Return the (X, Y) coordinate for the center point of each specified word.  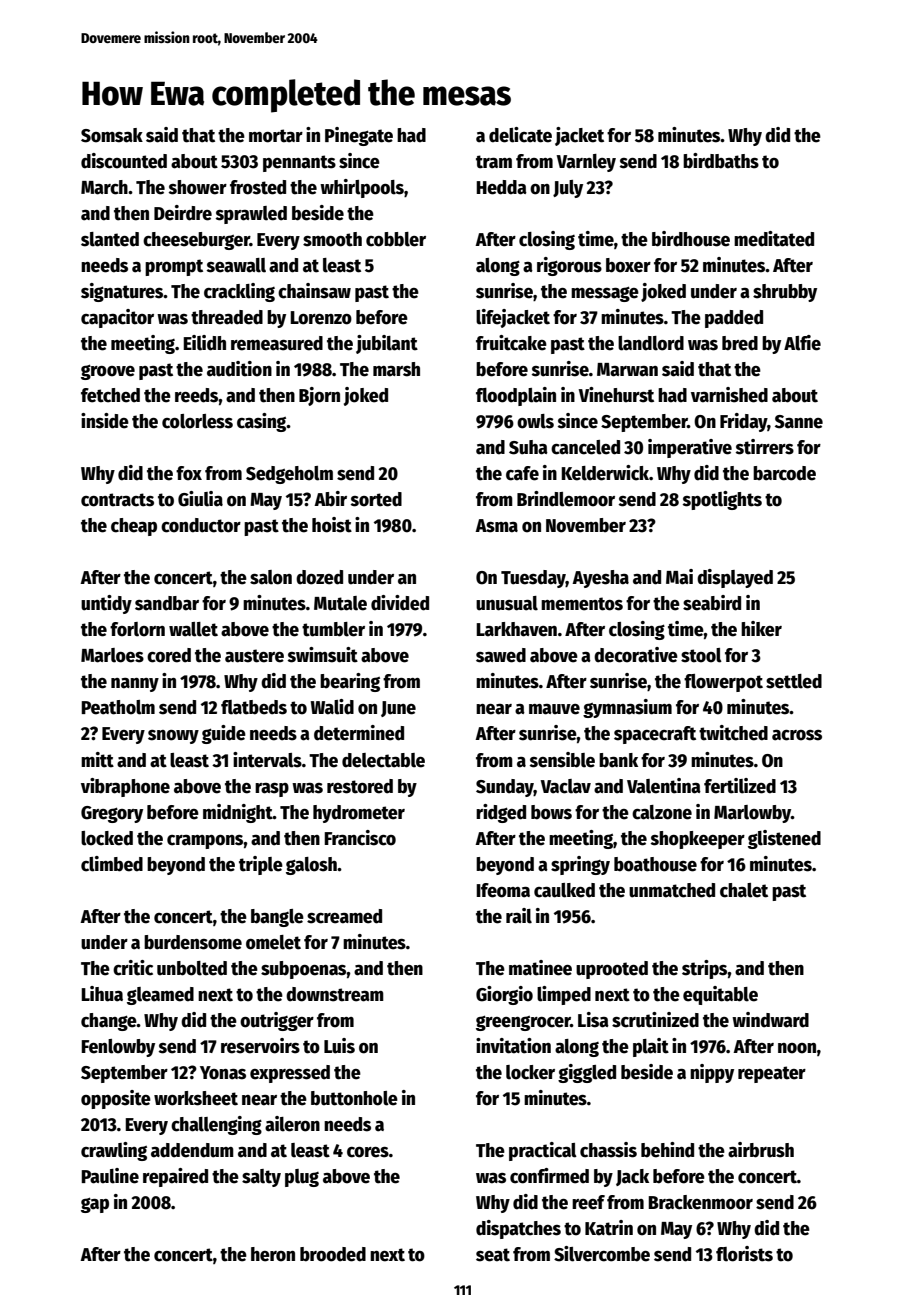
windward (770, 1020)
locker (530, 1072)
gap (95, 1205)
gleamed (160, 996)
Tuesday (533, 579)
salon (271, 577)
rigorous (569, 266)
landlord (651, 343)
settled (794, 681)
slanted (110, 239)
